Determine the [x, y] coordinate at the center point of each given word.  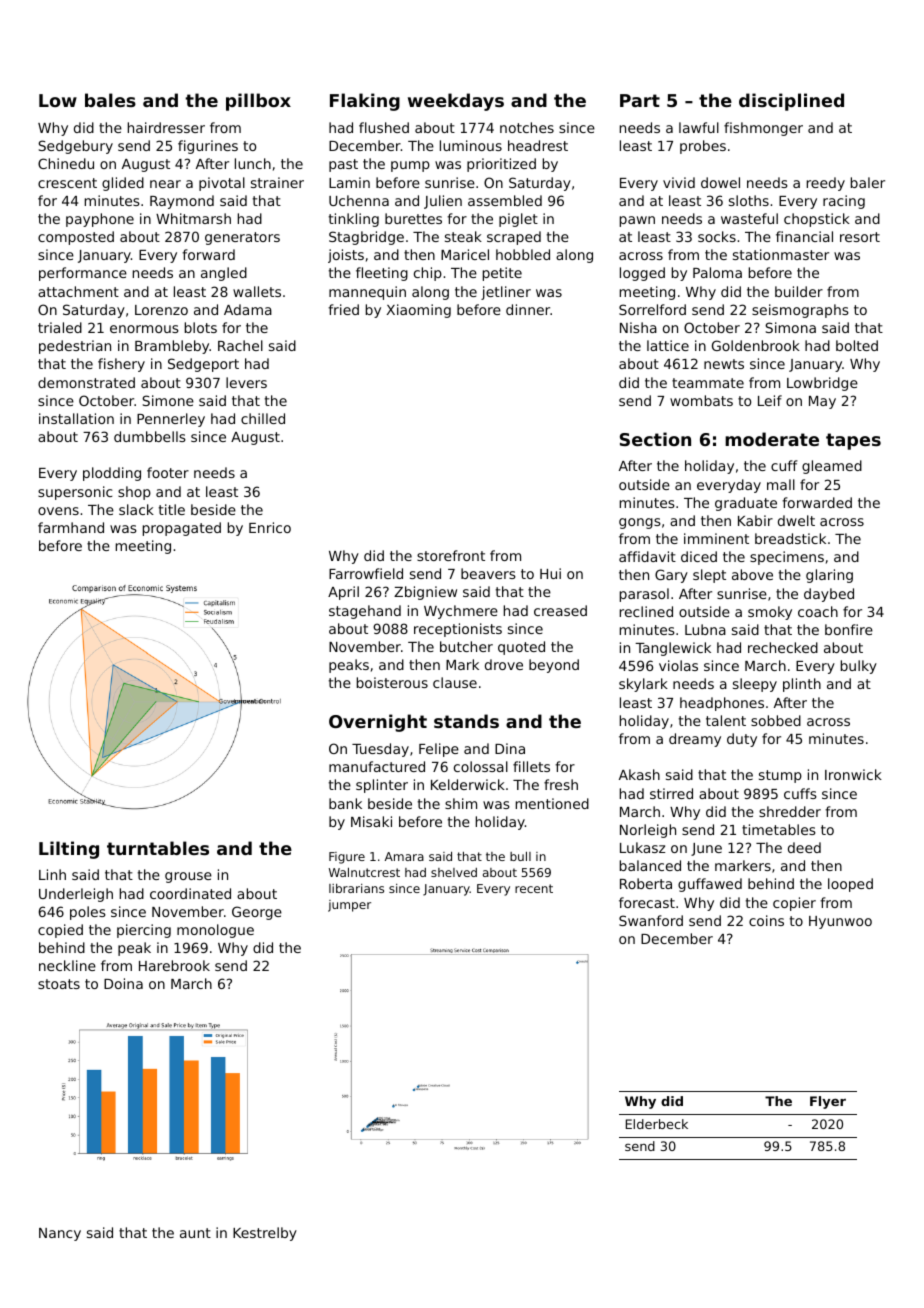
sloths [749, 200]
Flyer [828, 1102]
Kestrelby [265, 1234]
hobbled [523, 254]
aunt [195, 1233]
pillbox [258, 102]
